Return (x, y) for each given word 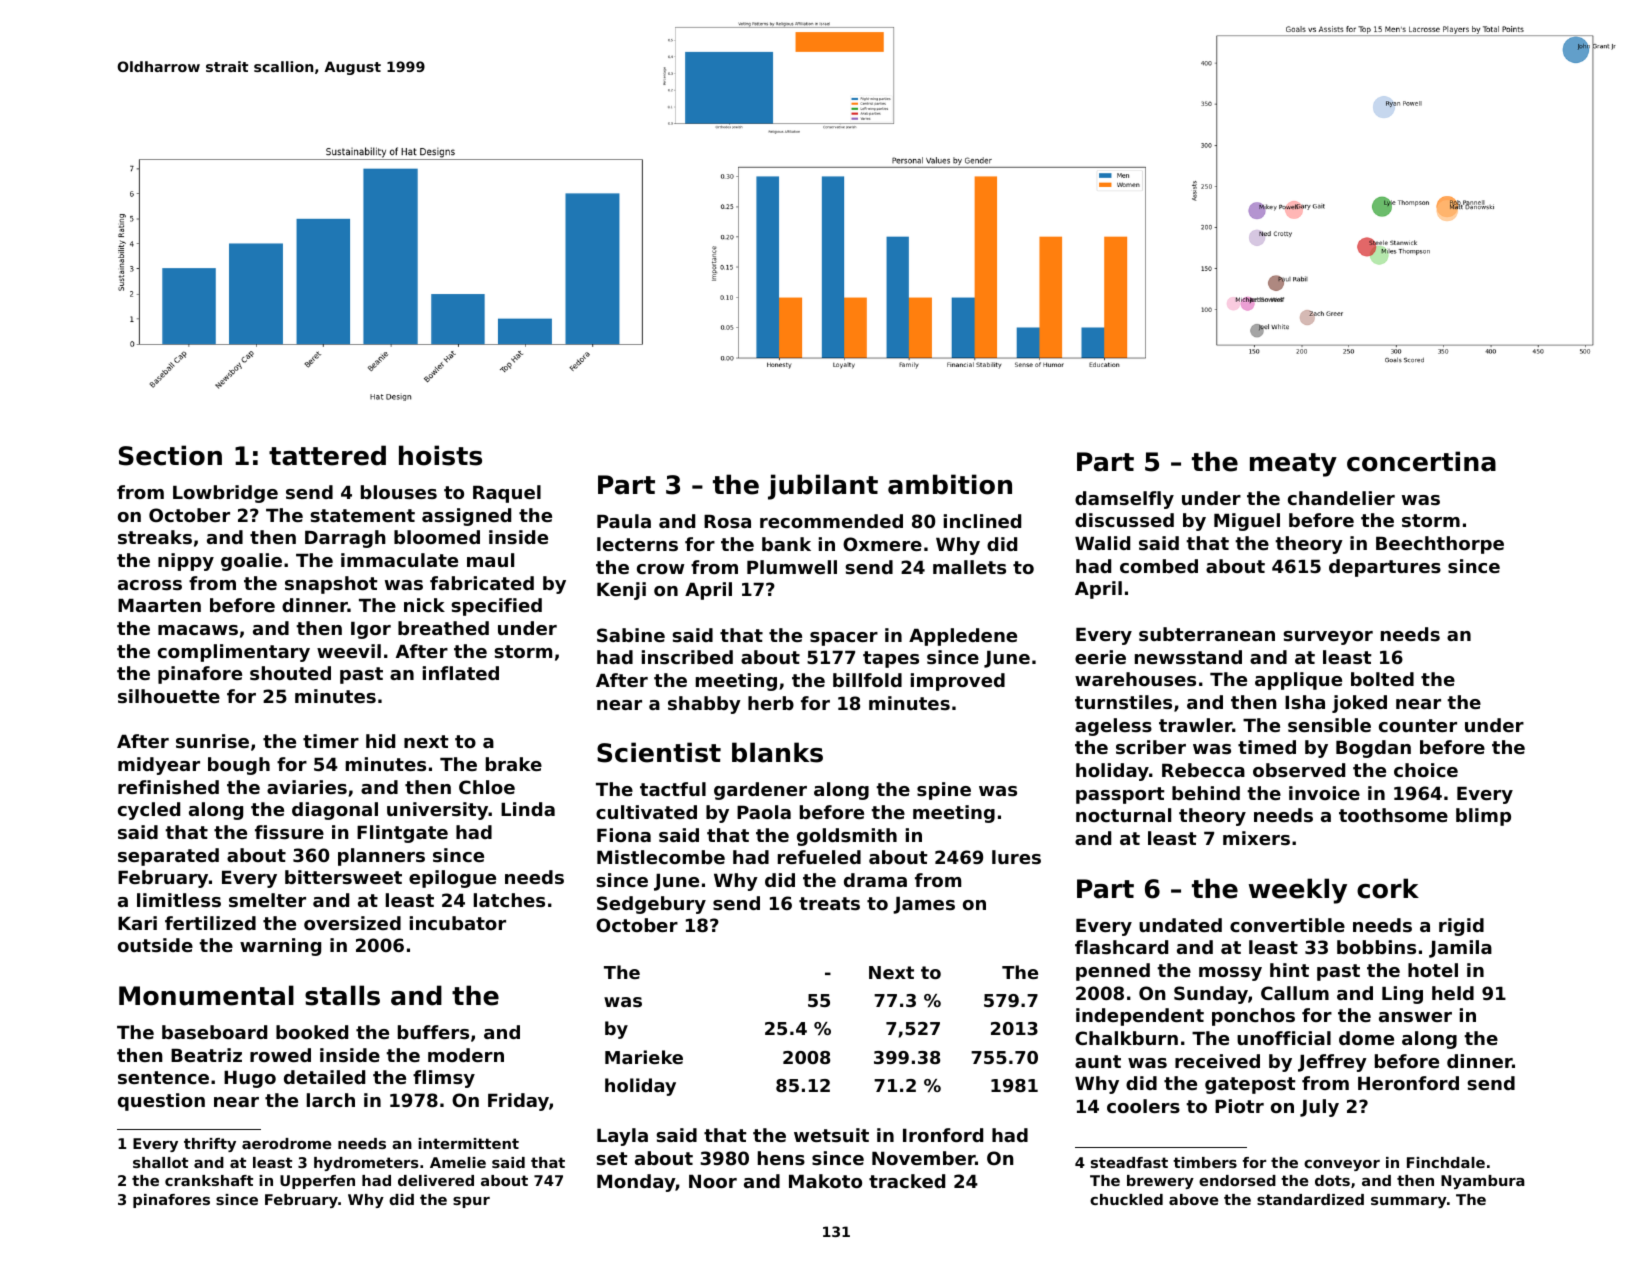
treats (829, 903)
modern (466, 1055)
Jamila (1460, 949)
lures (1016, 857)
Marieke (644, 1057)
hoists (440, 455)
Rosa (727, 521)
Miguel (1247, 522)
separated (168, 857)
